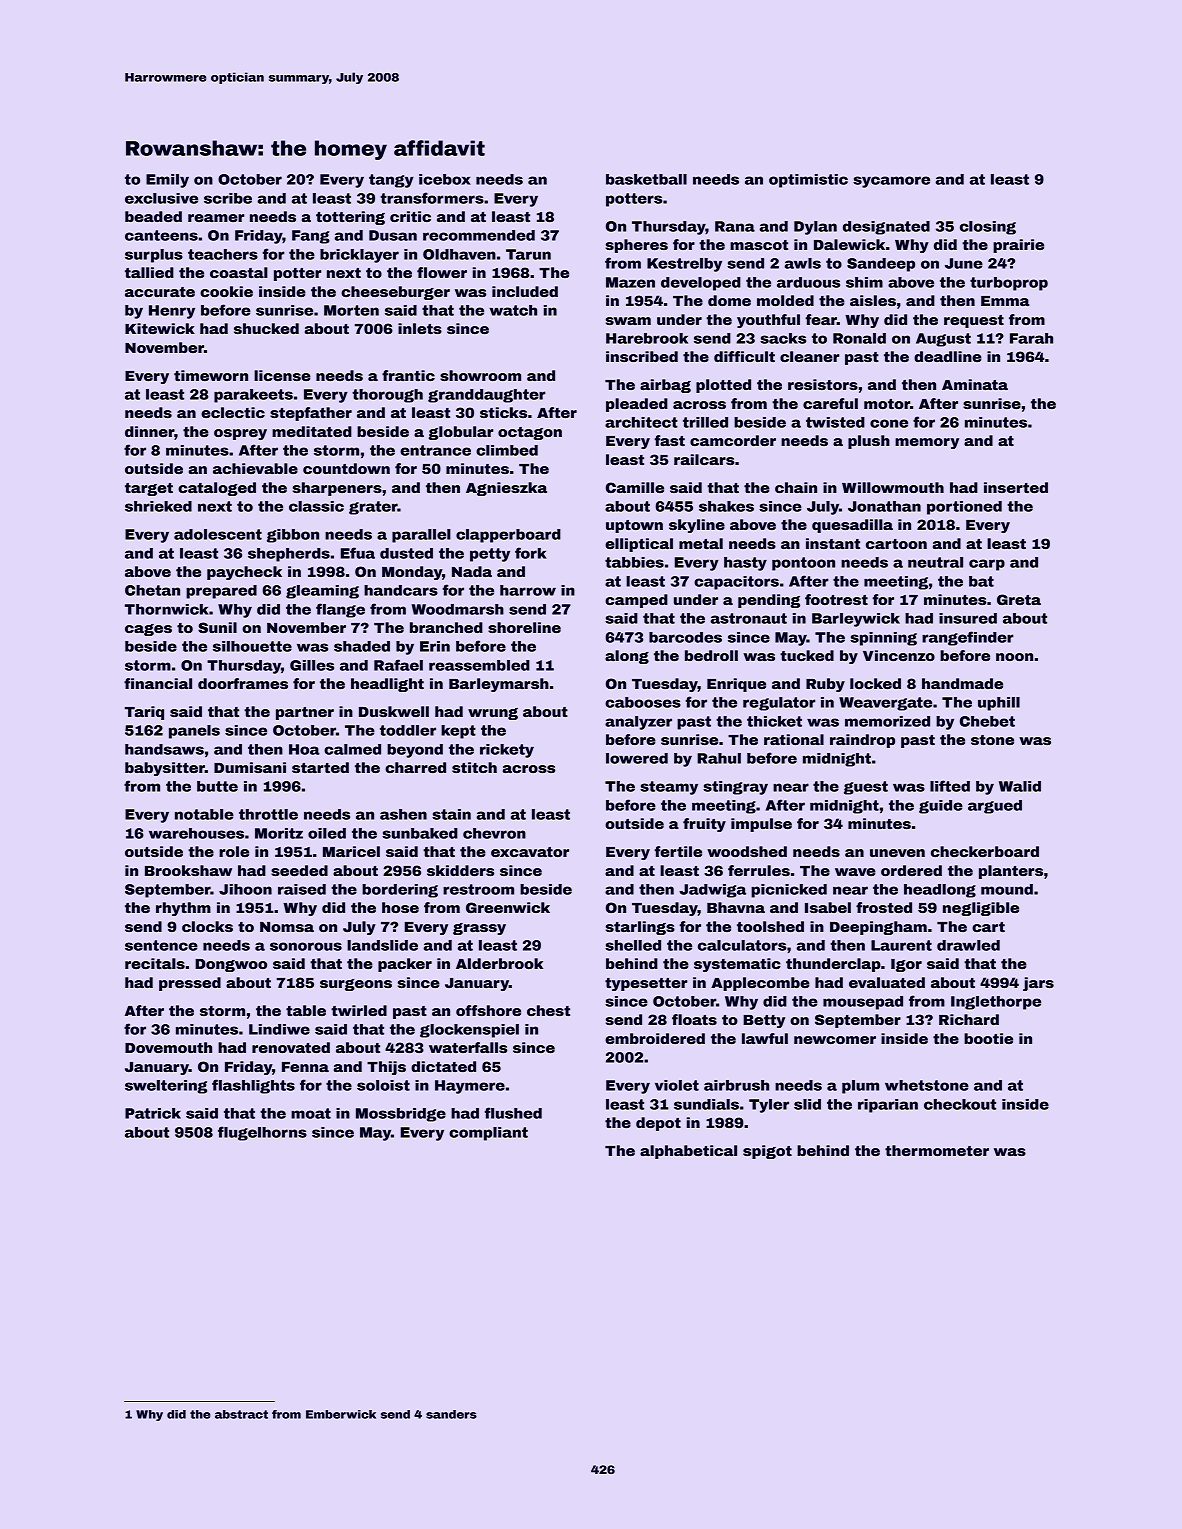  Describe the element at coordinates (646, 179) in the document. I see `basketball` at that location.
